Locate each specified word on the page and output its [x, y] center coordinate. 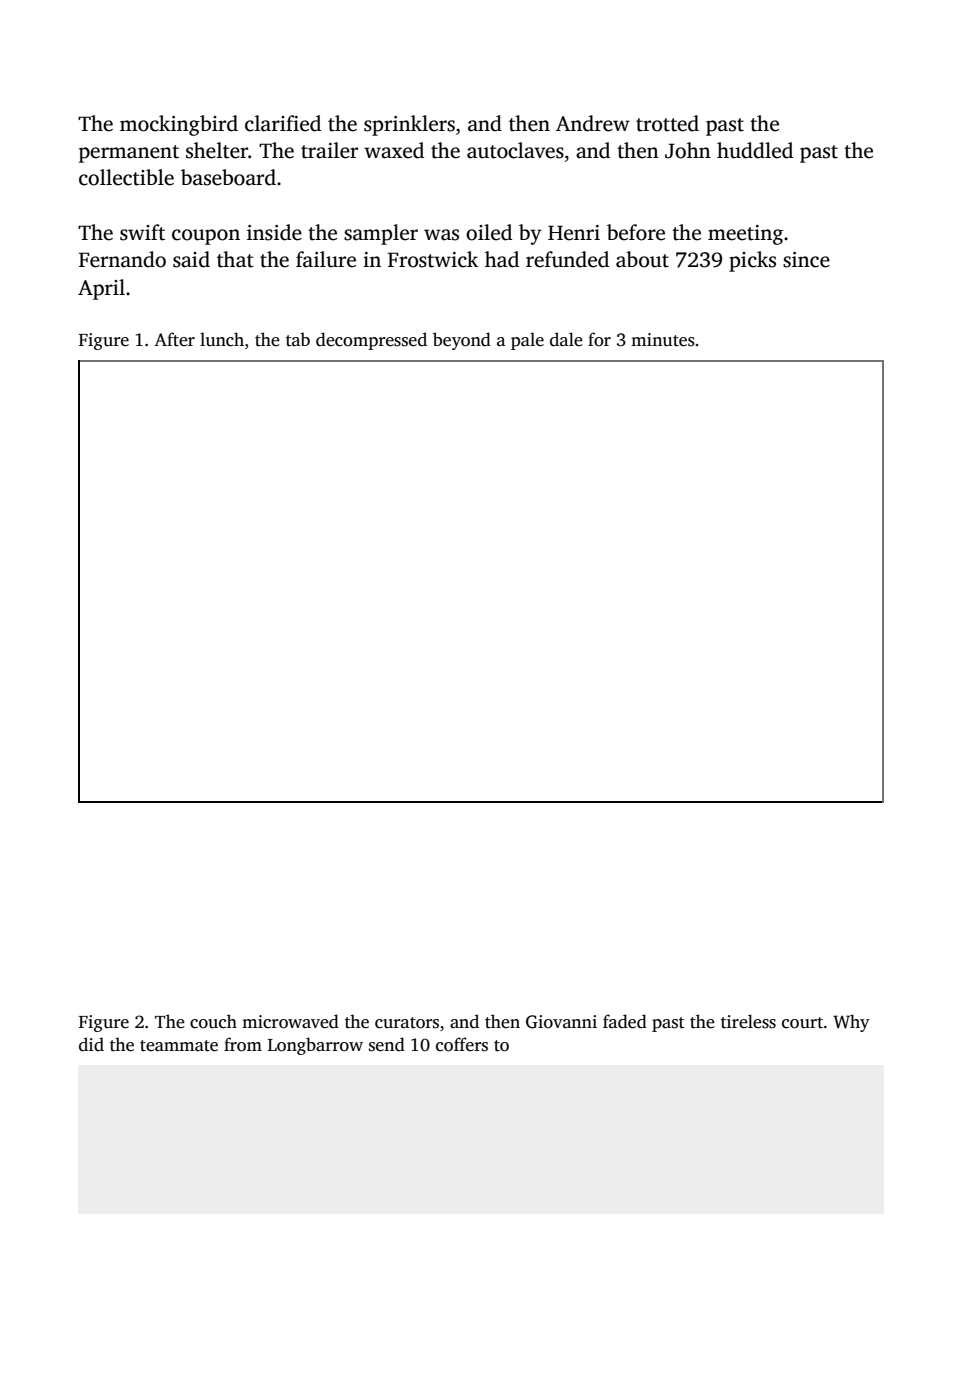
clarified [283, 123]
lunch [222, 339]
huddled [755, 150]
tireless [748, 1021]
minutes [663, 340]
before [636, 232]
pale [527, 341]
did [91, 1044]
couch [213, 1021]
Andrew [593, 123]
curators [407, 1023]
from [243, 1044]
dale [566, 339]
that [235, 259]
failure [326, 259]
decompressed [371, 341]
